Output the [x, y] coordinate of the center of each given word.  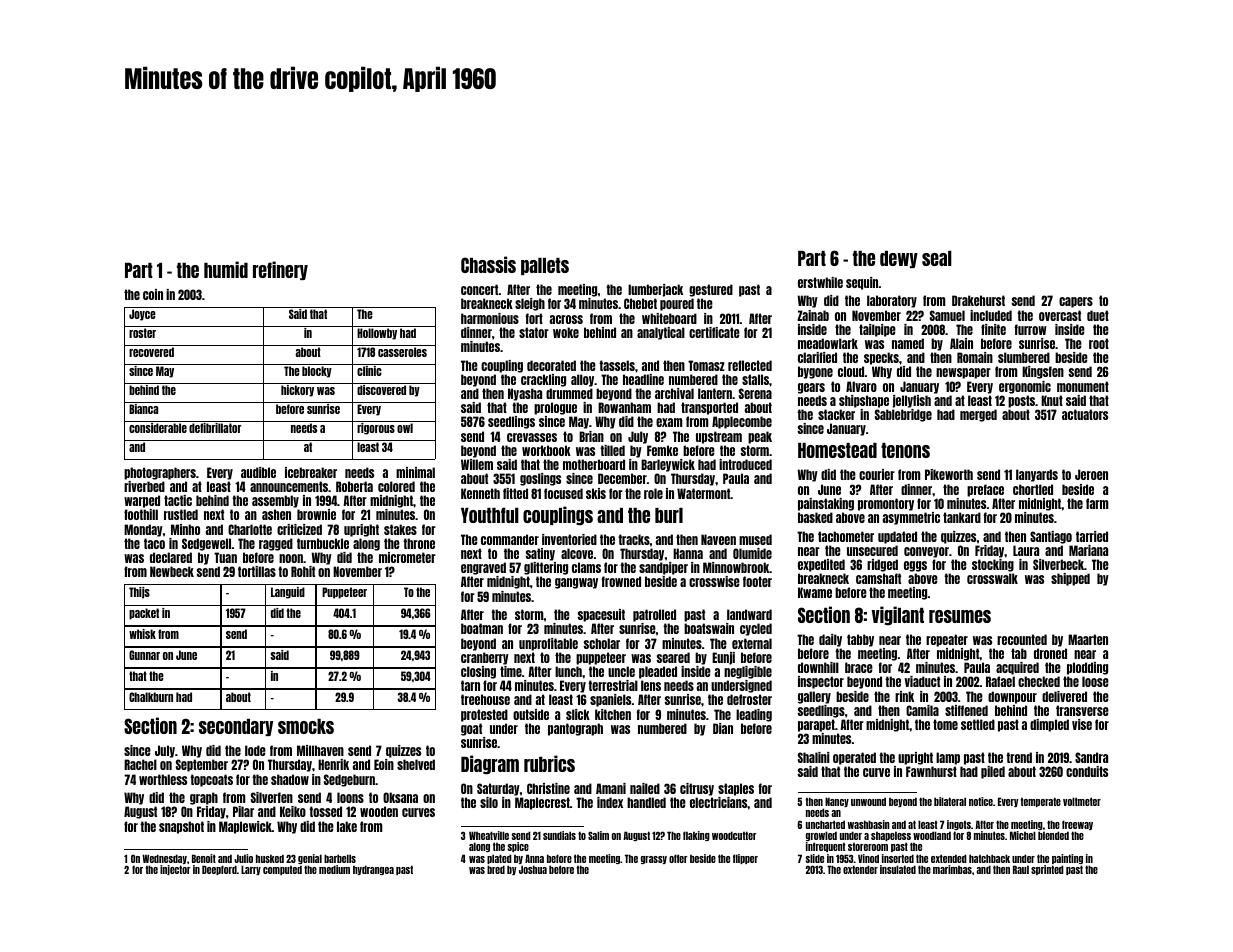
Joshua [533, 869]
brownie [316, 514]
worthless [163, 779]
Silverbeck [1058, 564]
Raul [1021, 869]
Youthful [490, 515]
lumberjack [655, 290]
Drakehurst [978, 300]
